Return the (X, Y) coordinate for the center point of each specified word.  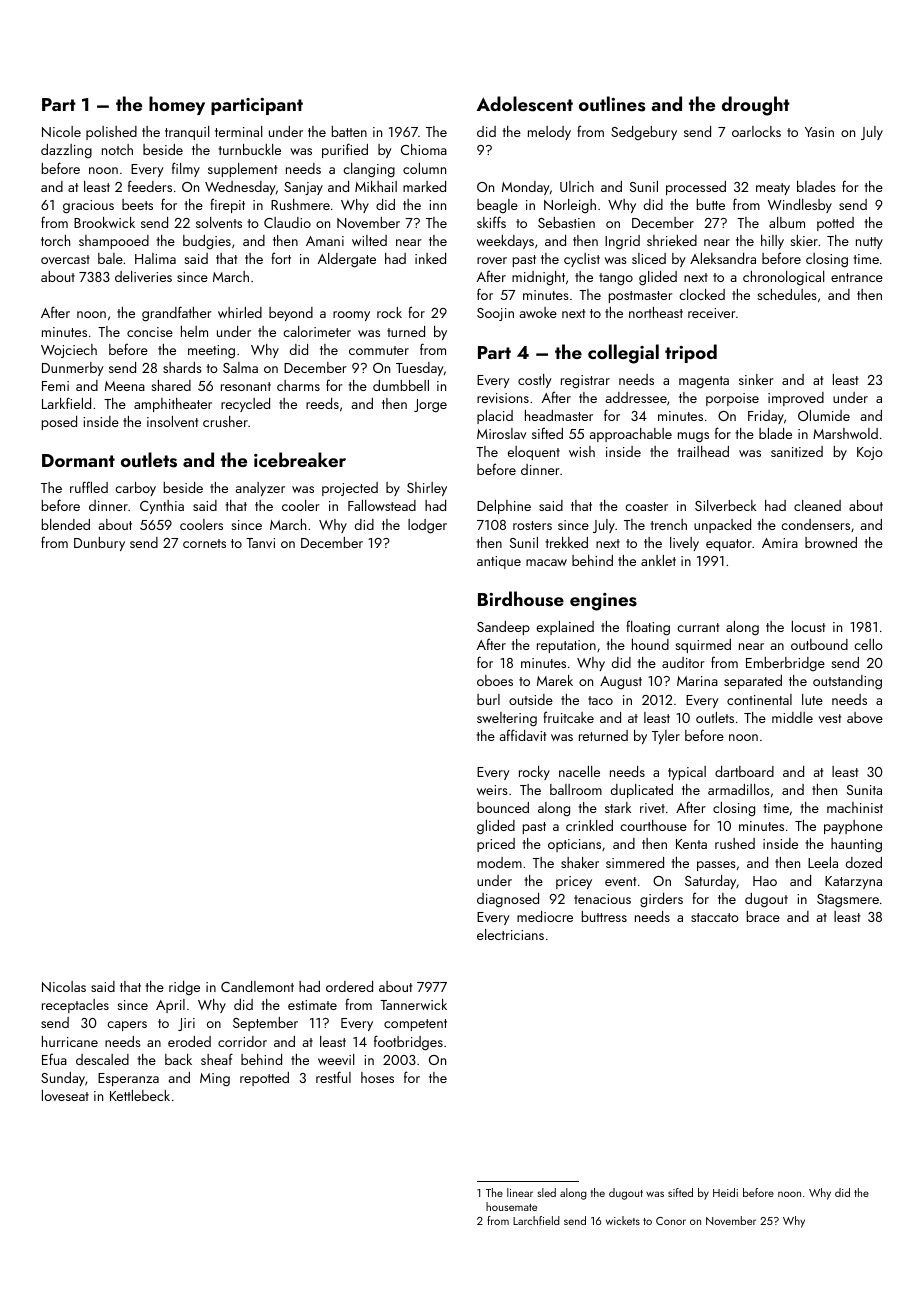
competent (415, 1025)
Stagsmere (848, 901)
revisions (503, 398)
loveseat (65, 1095)
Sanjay (303, 188)
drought (756, 106)
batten (349, 131)
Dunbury (99, 544)
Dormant (78, 460)
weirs (492, 790)
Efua (54, 1059)
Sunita (864, 790)
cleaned (817, 505)
